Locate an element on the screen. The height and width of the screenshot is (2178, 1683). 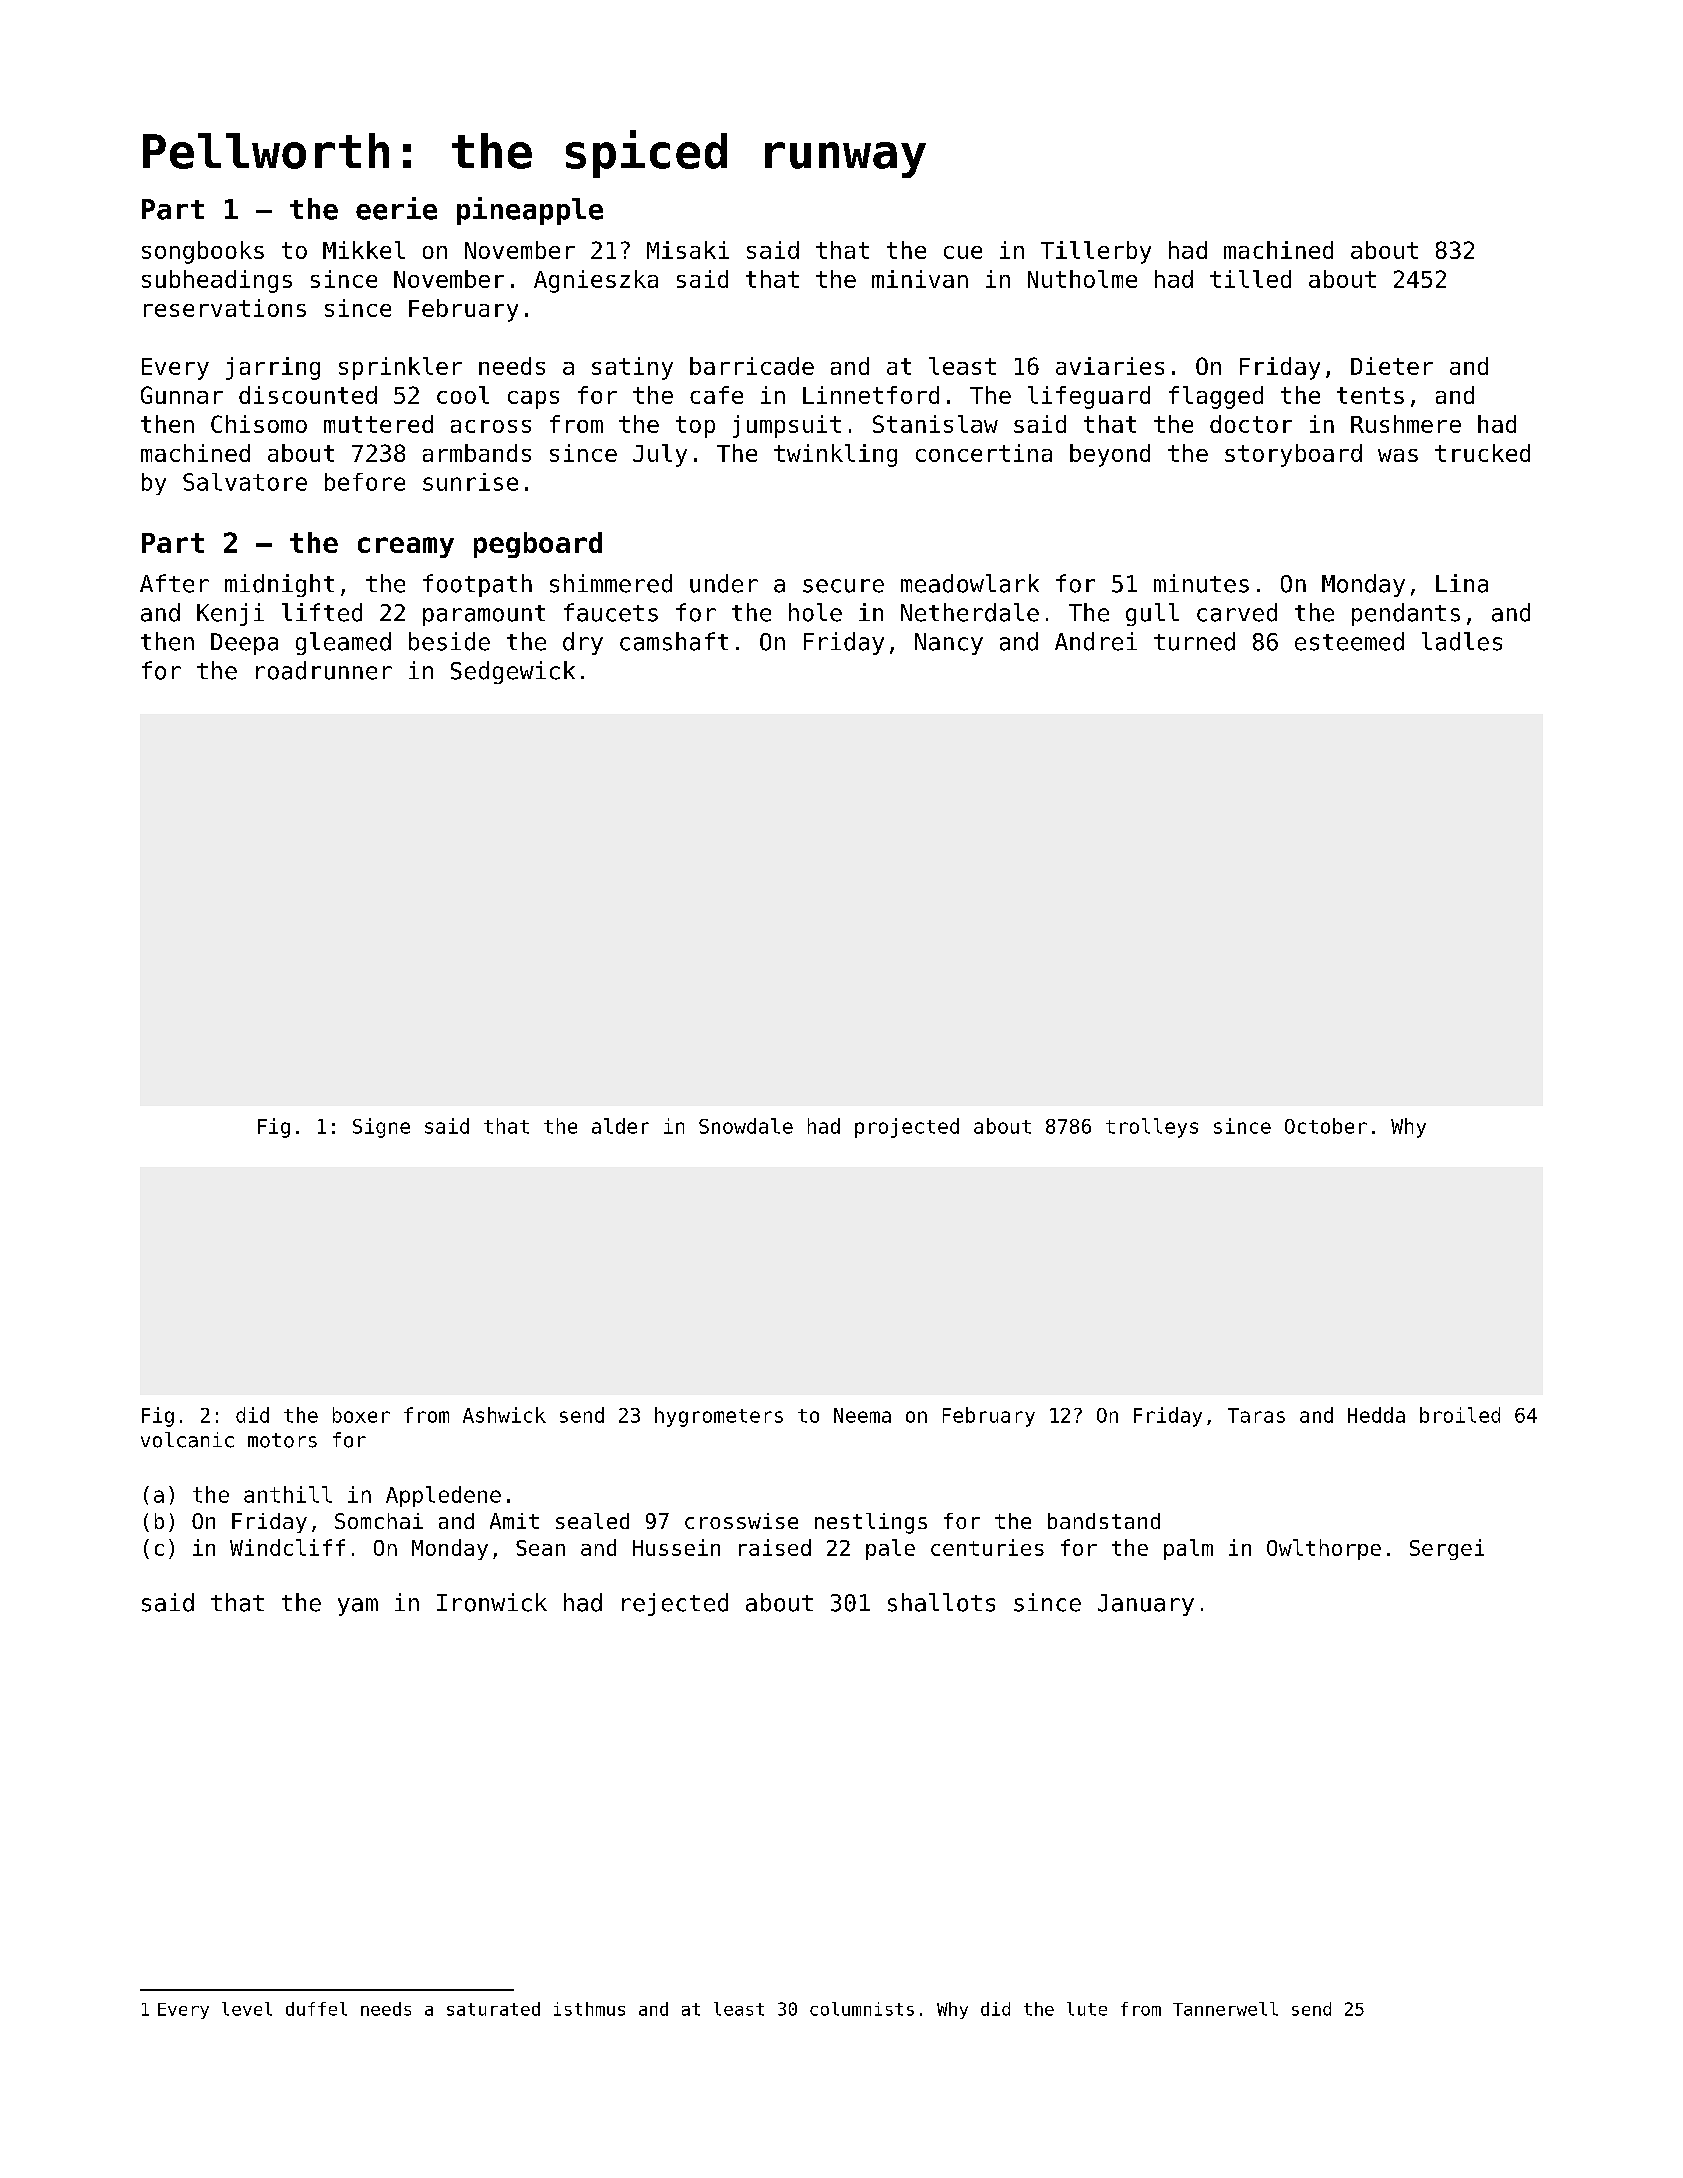
roadrunner is located at coordinates (324, 670).
